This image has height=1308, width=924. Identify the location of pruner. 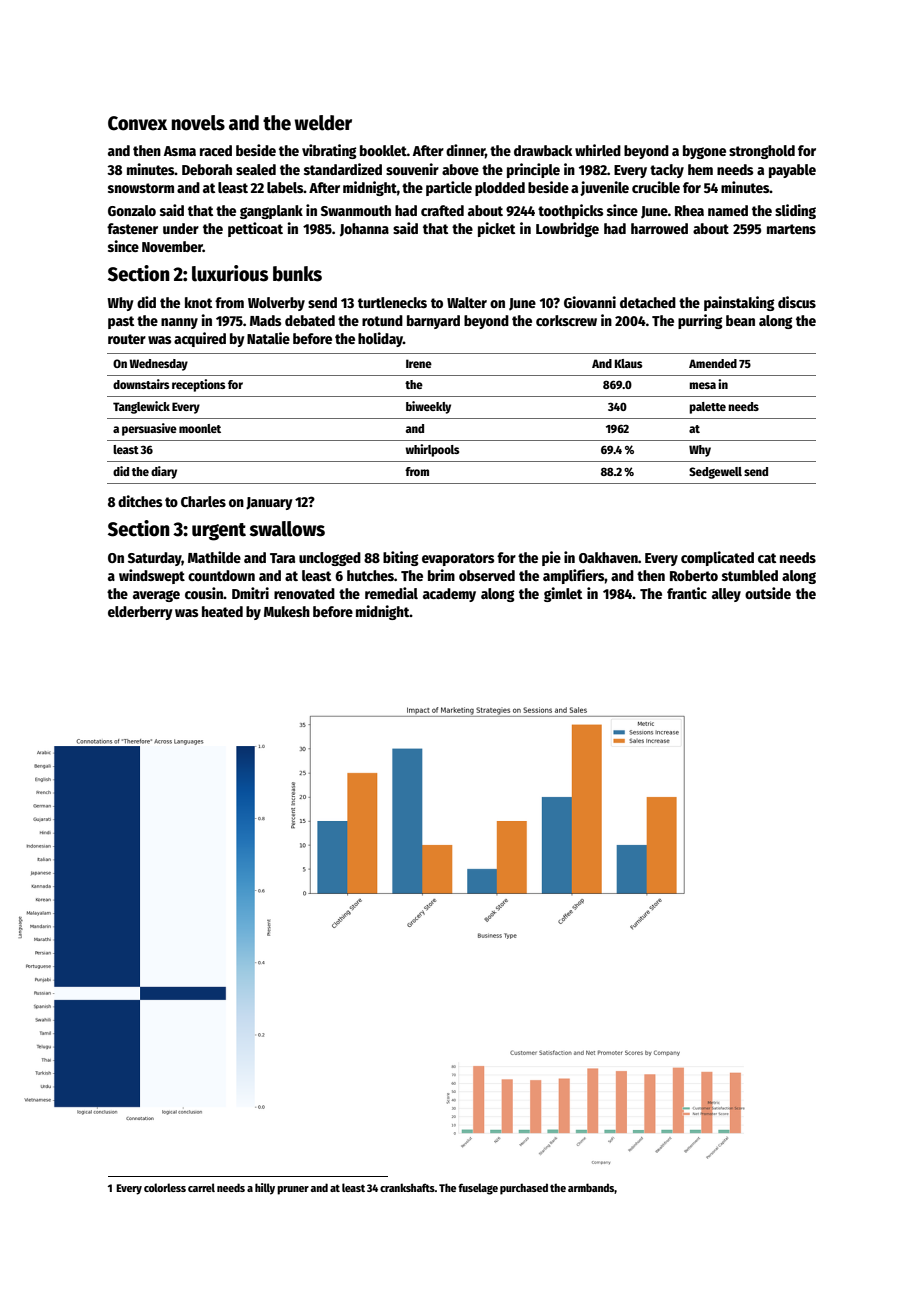
(293, 1190).
